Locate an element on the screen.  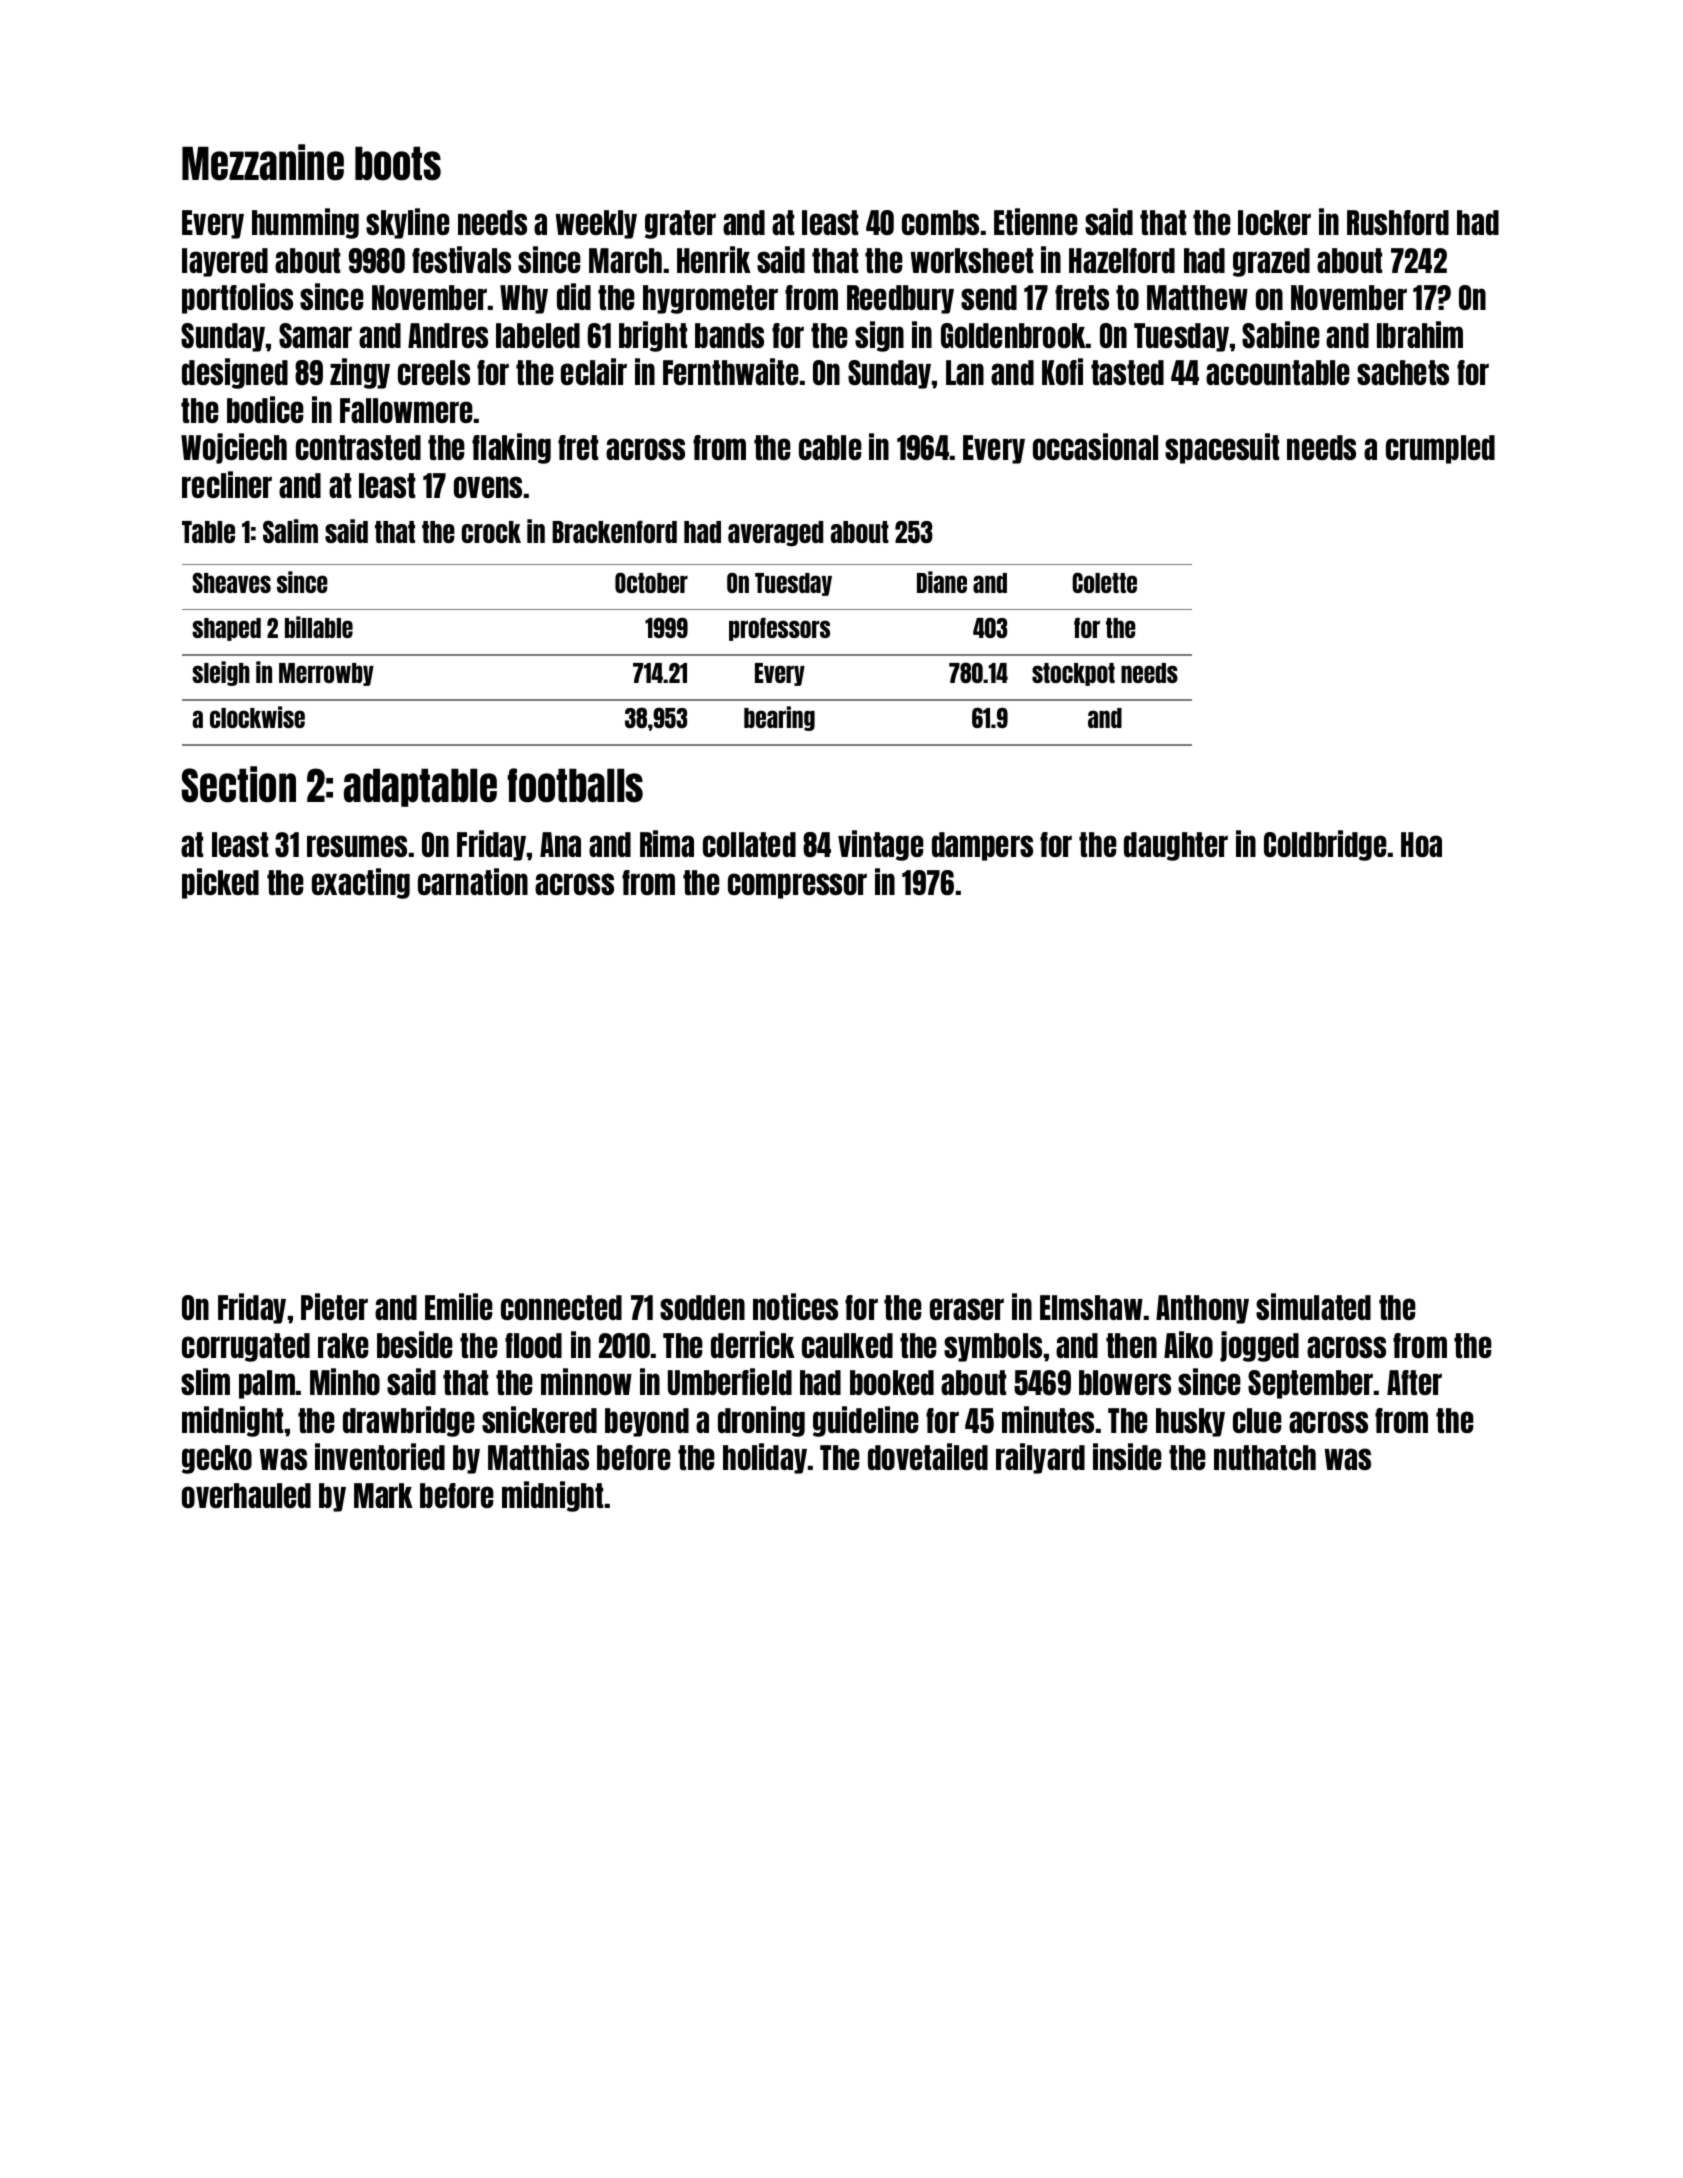
notices is located at coordinates (795, 1306).
